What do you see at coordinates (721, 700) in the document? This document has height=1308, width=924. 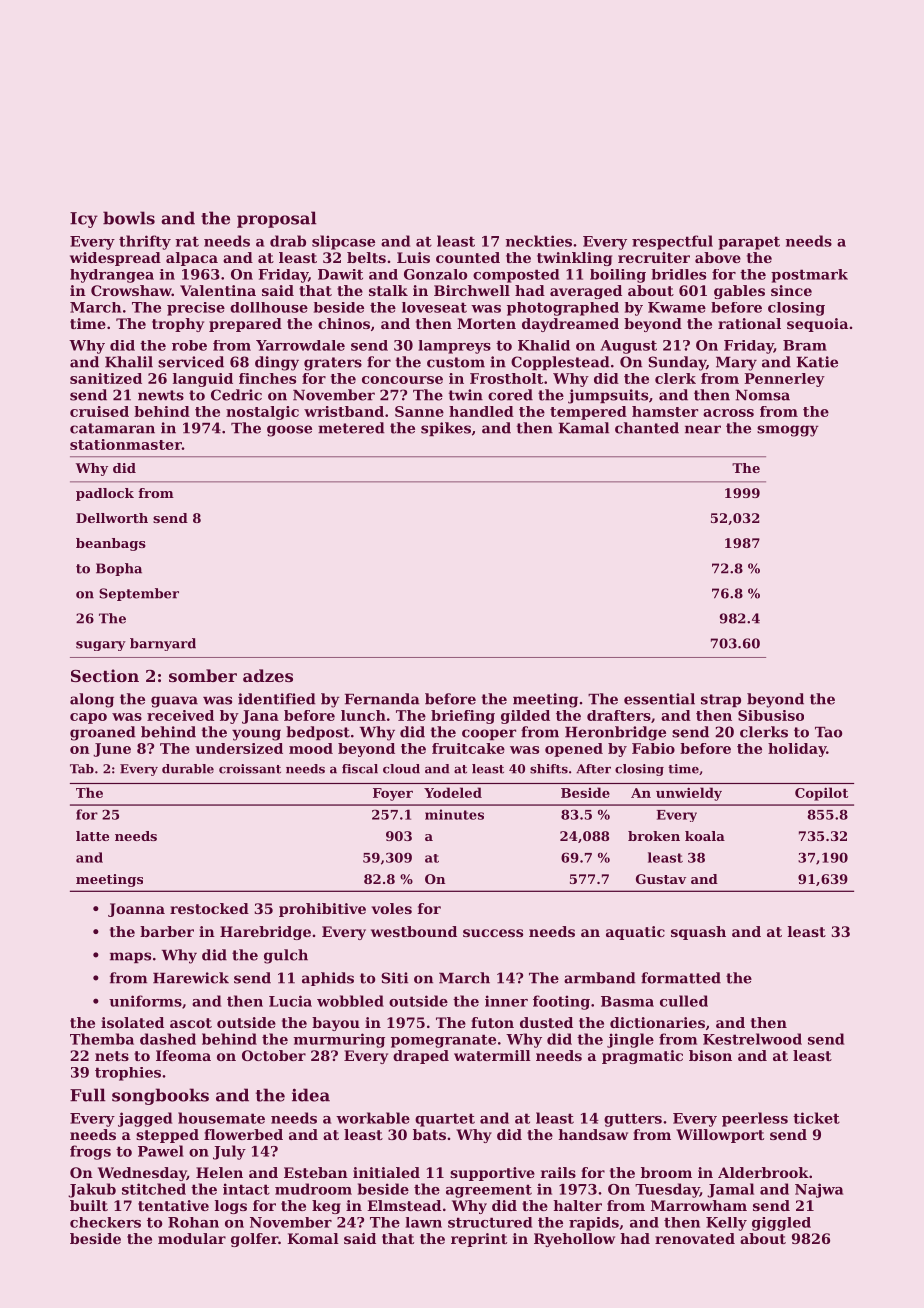 I see `strap` at bounding box center [721, 700].
